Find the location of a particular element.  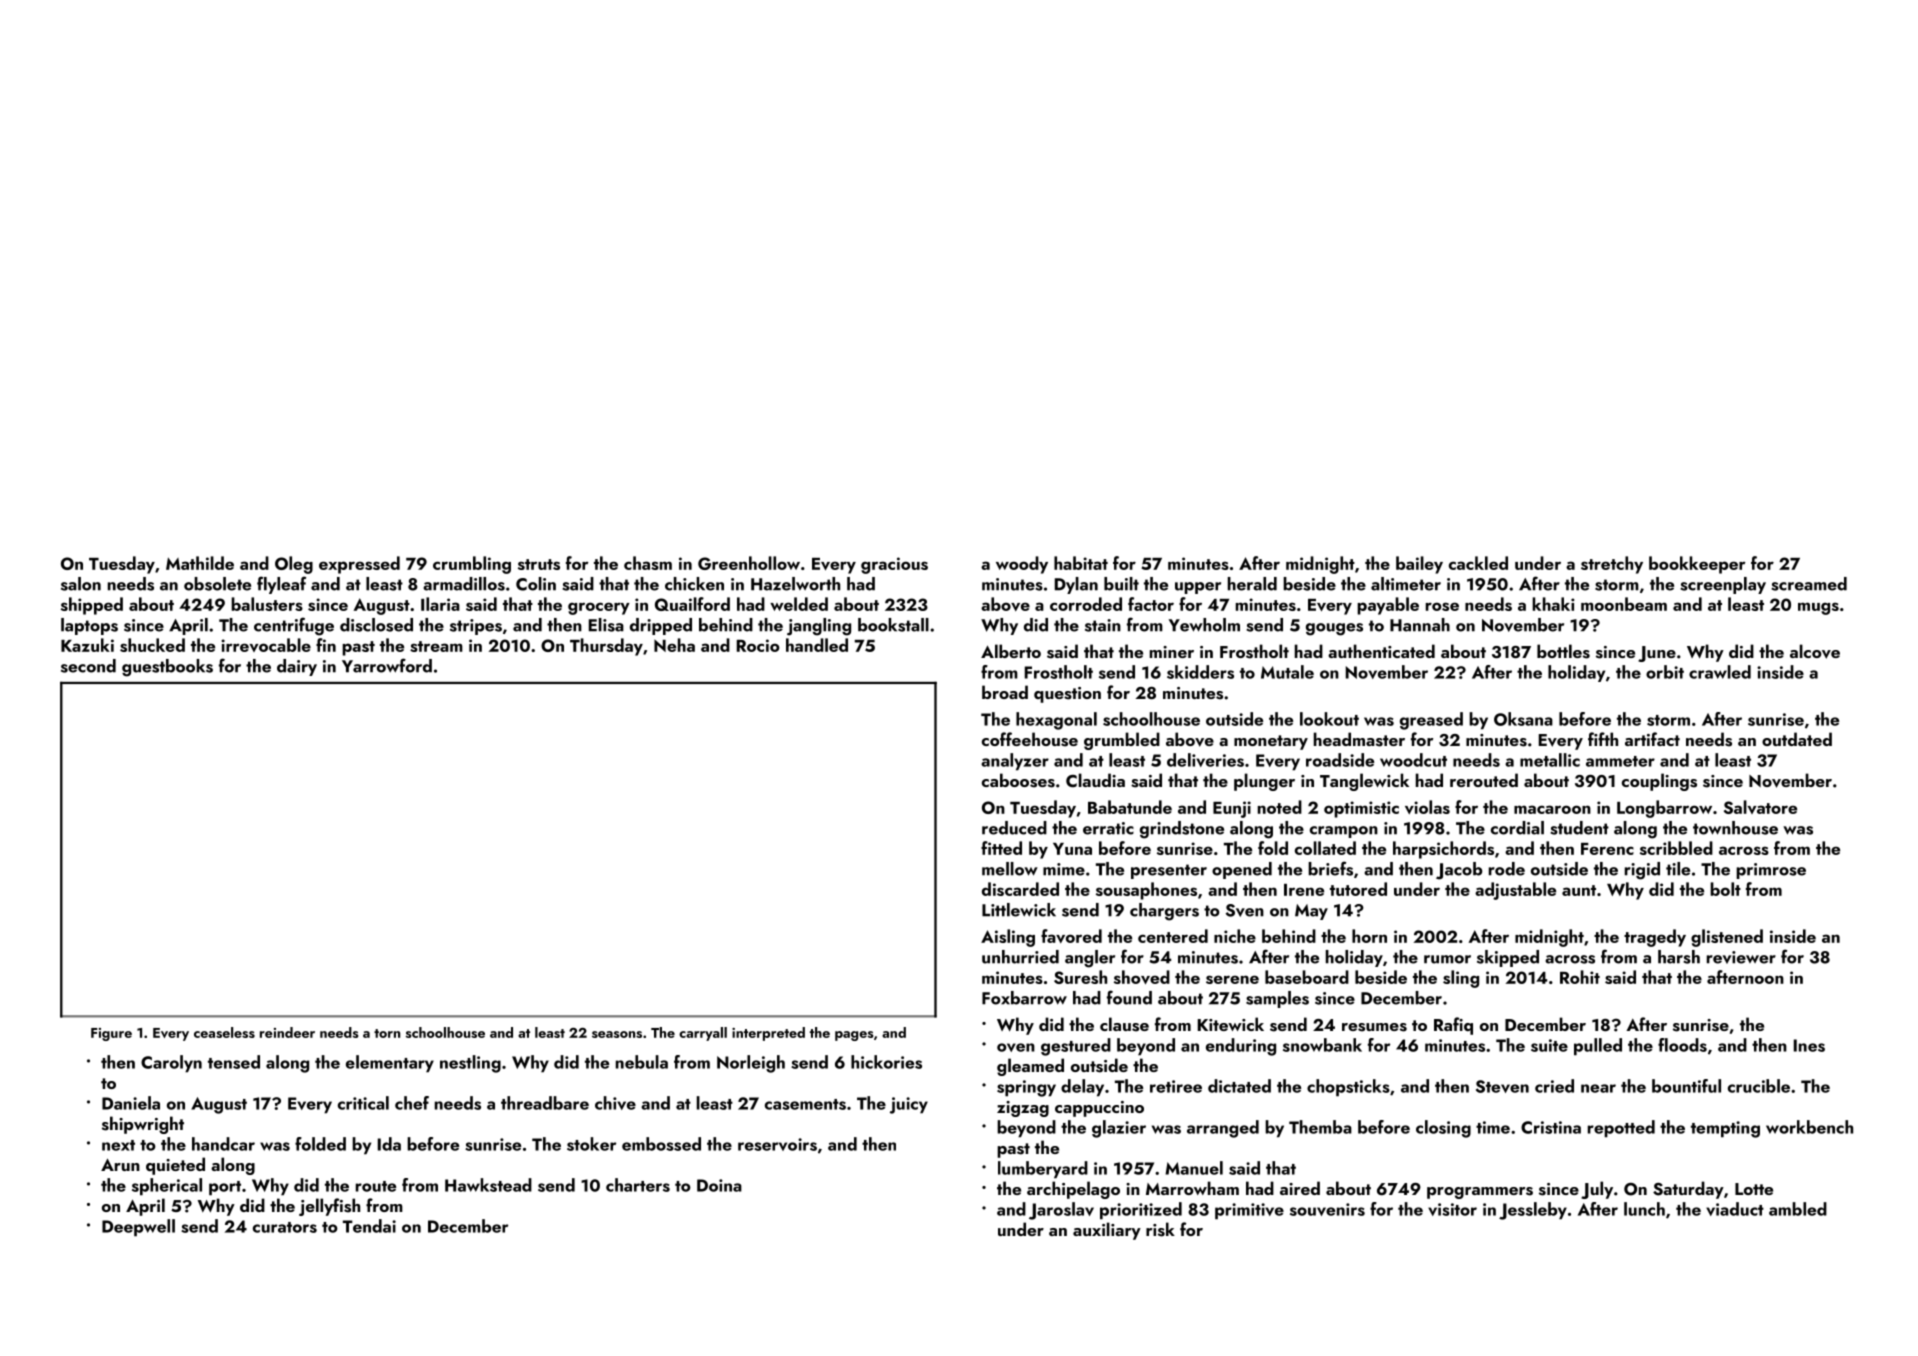

auxiliary is located at coordinates (1107, 1231).
